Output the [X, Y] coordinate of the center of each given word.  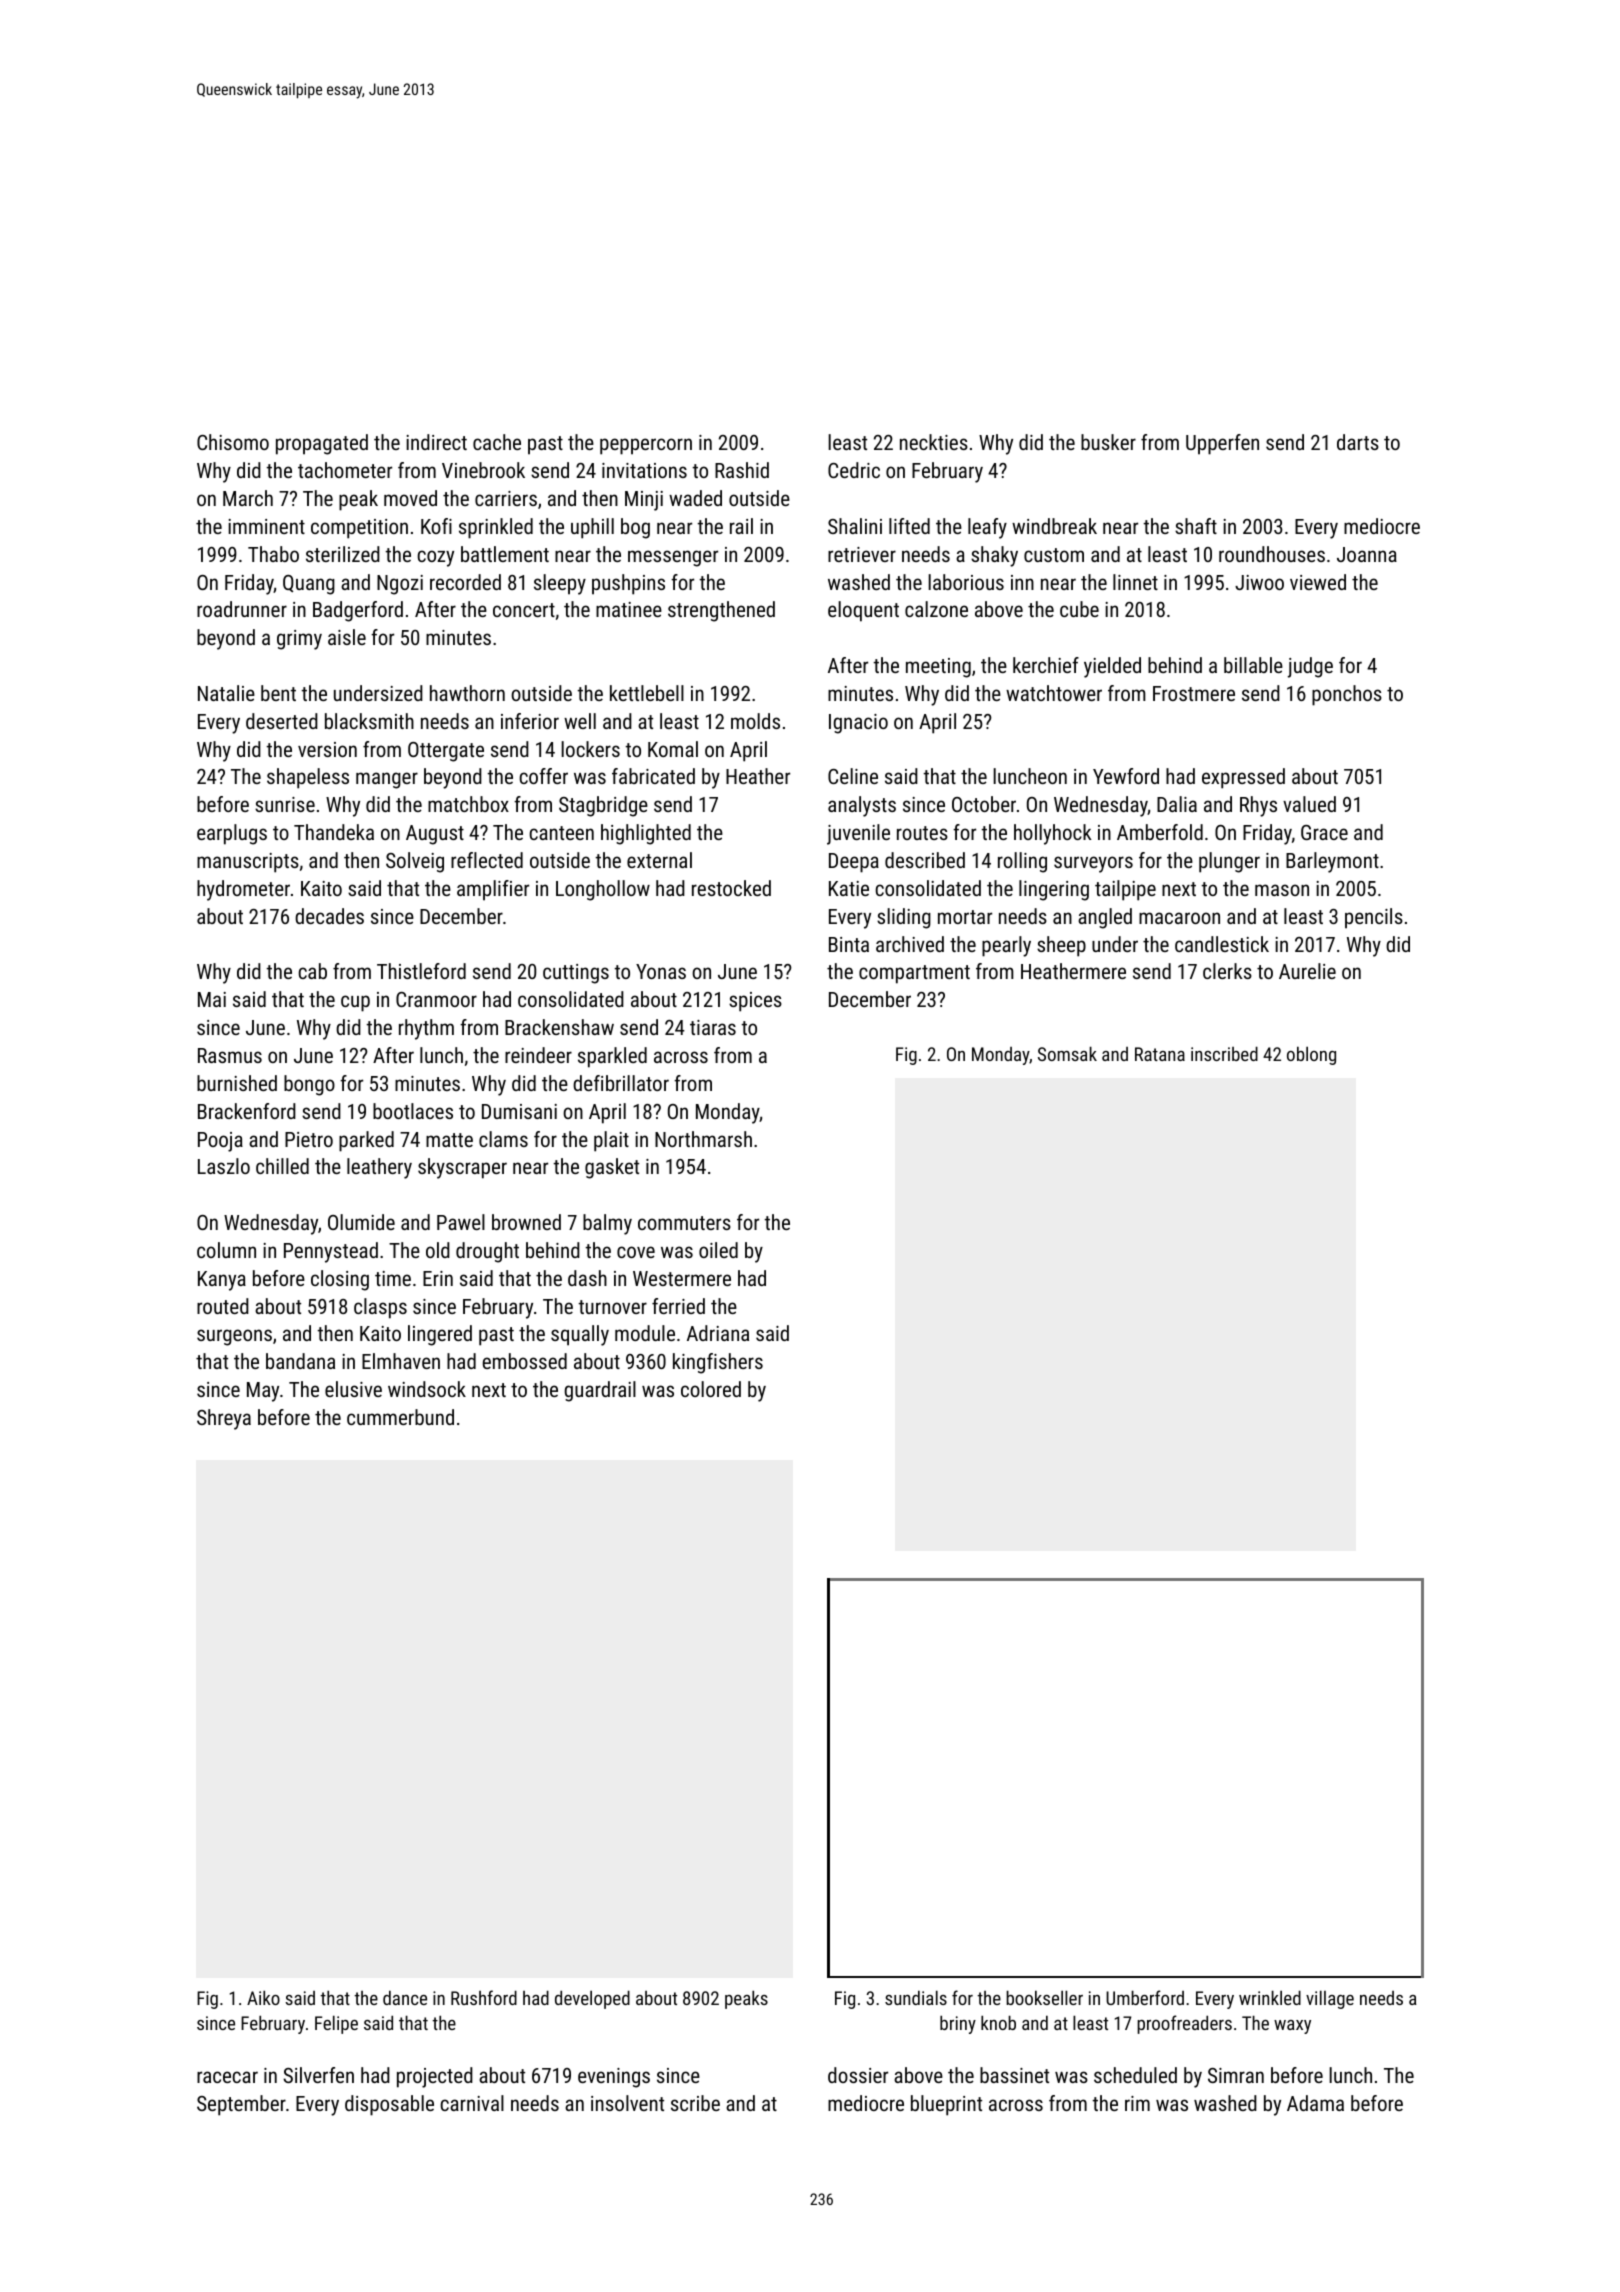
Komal [673, 749]
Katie [849, 888]
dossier [858, 2075]
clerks [1227, 971]
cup [355, 1003]
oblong [1311, 1055]
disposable [389, 2105]
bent [278, 693]
